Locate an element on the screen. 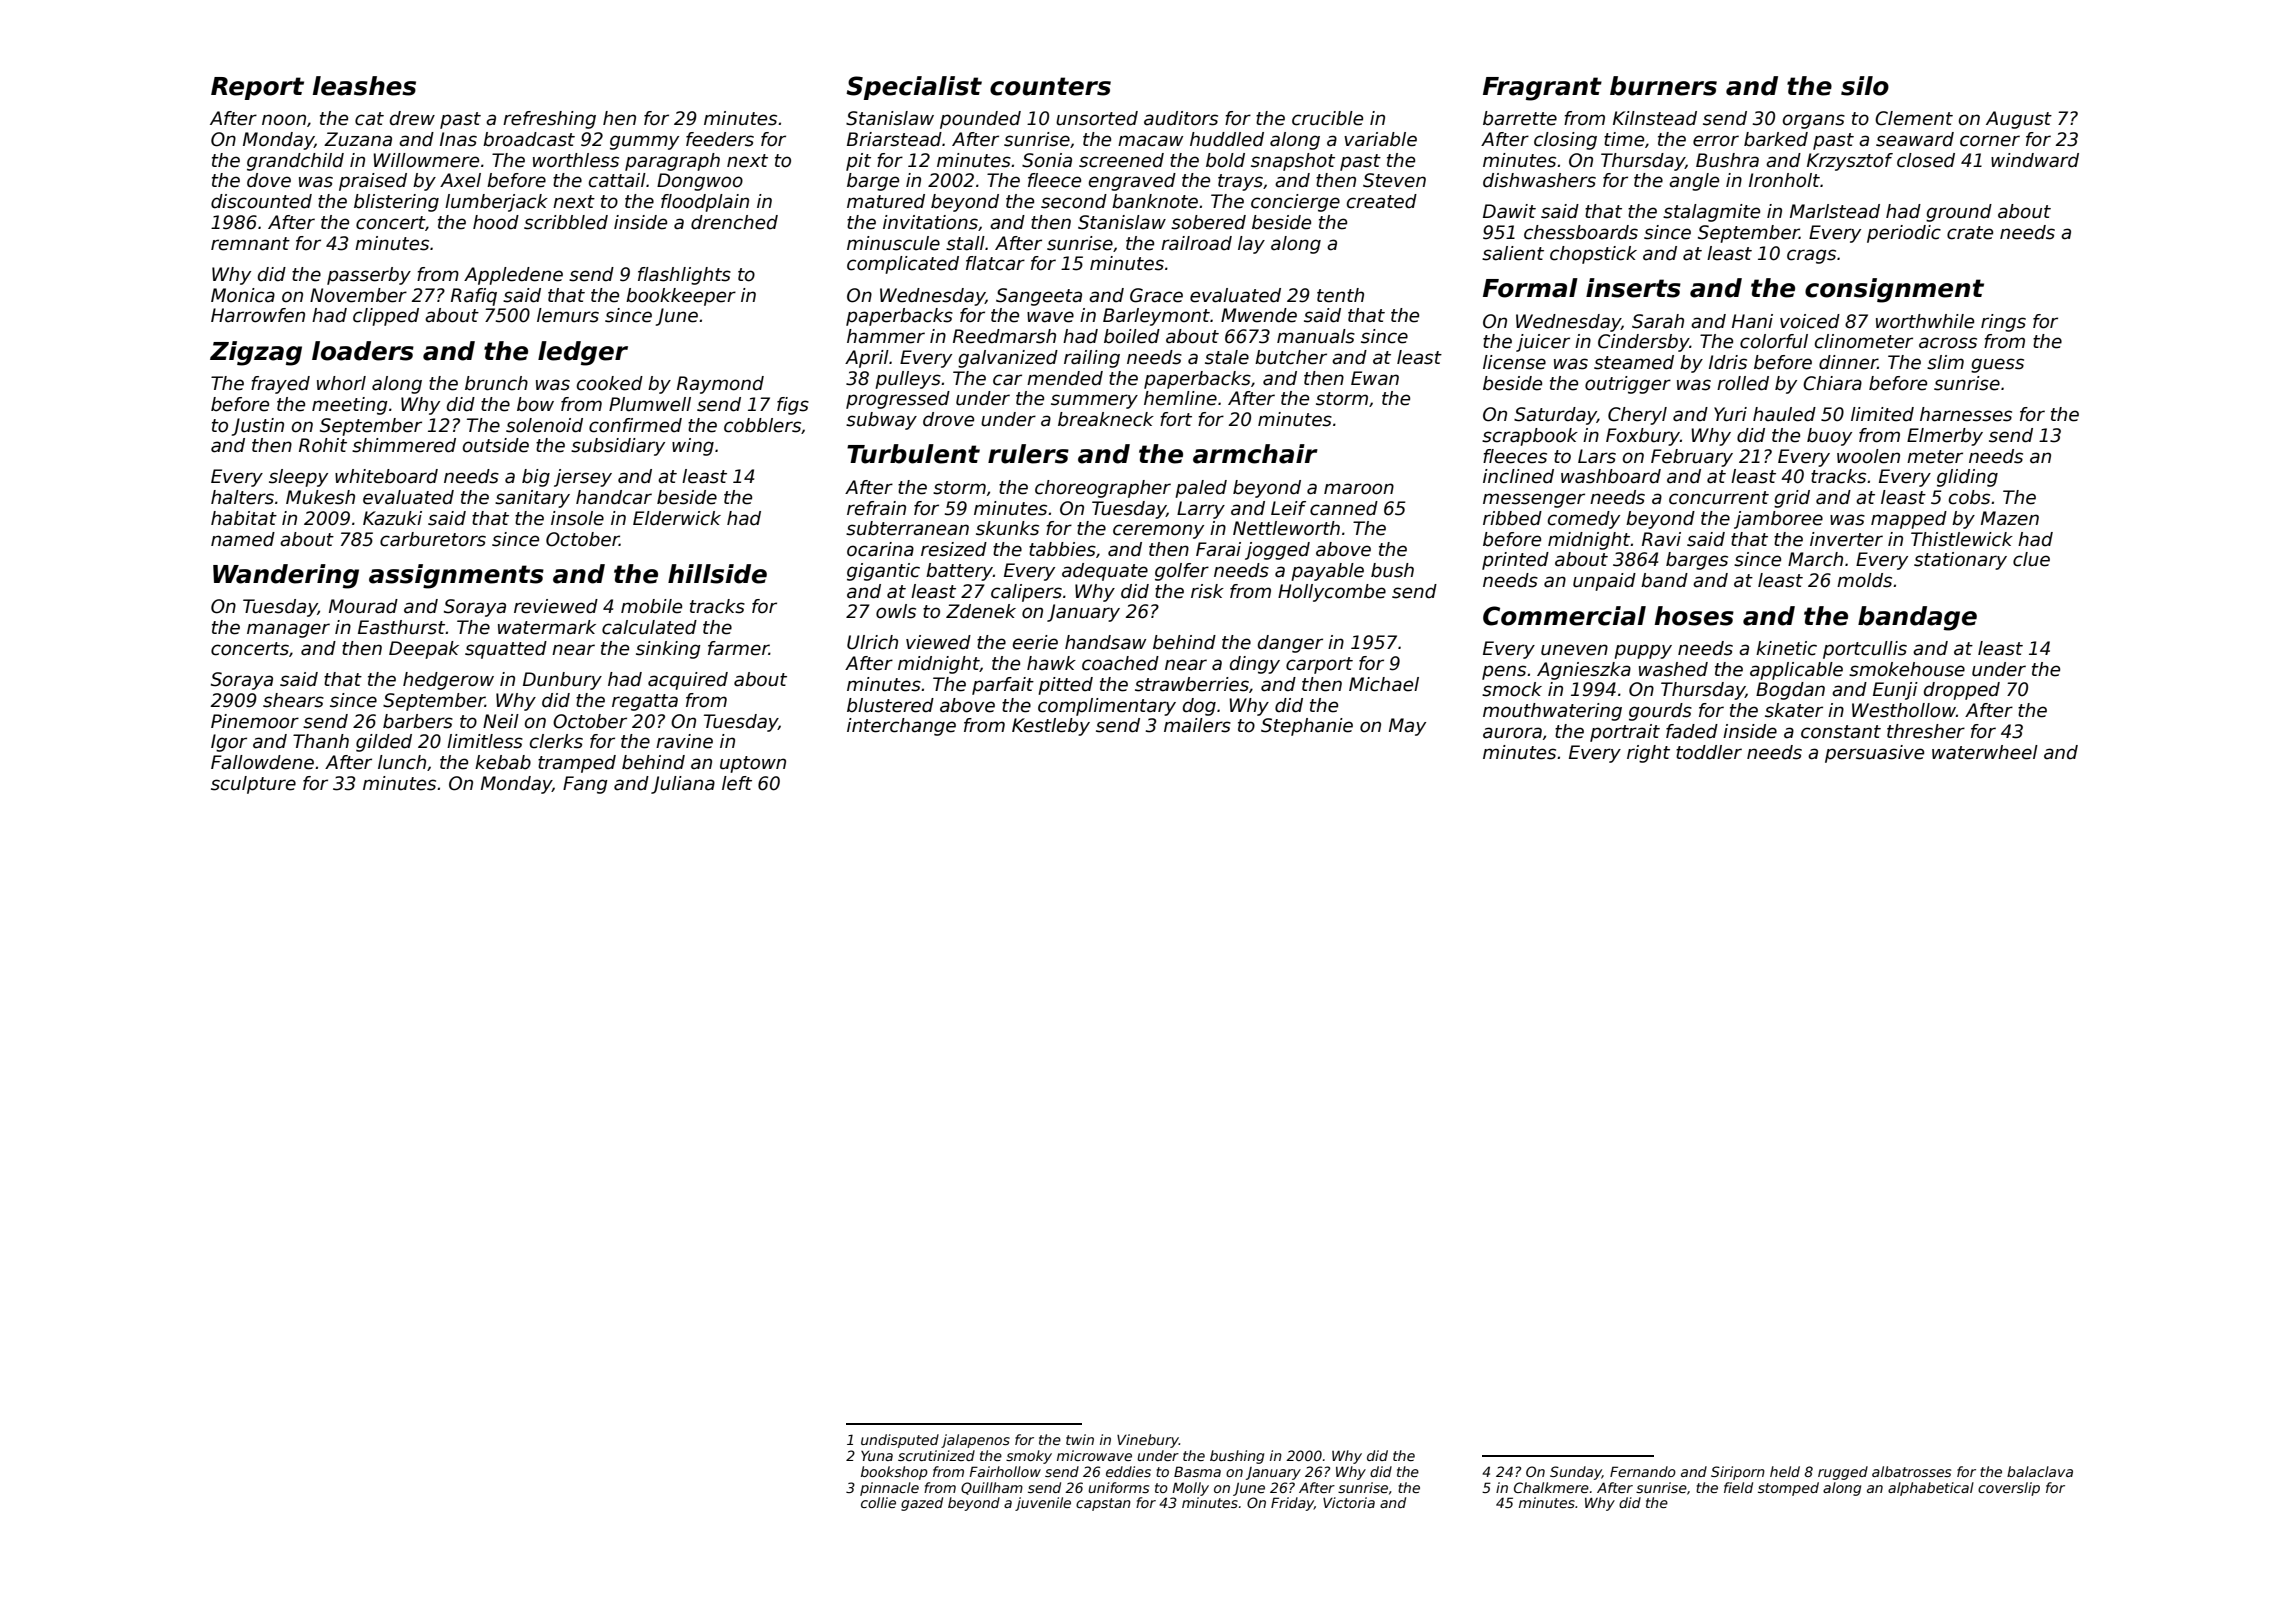 This screenshot has width=2292, height=1620. corner is located at coordinates (1990, 141).
